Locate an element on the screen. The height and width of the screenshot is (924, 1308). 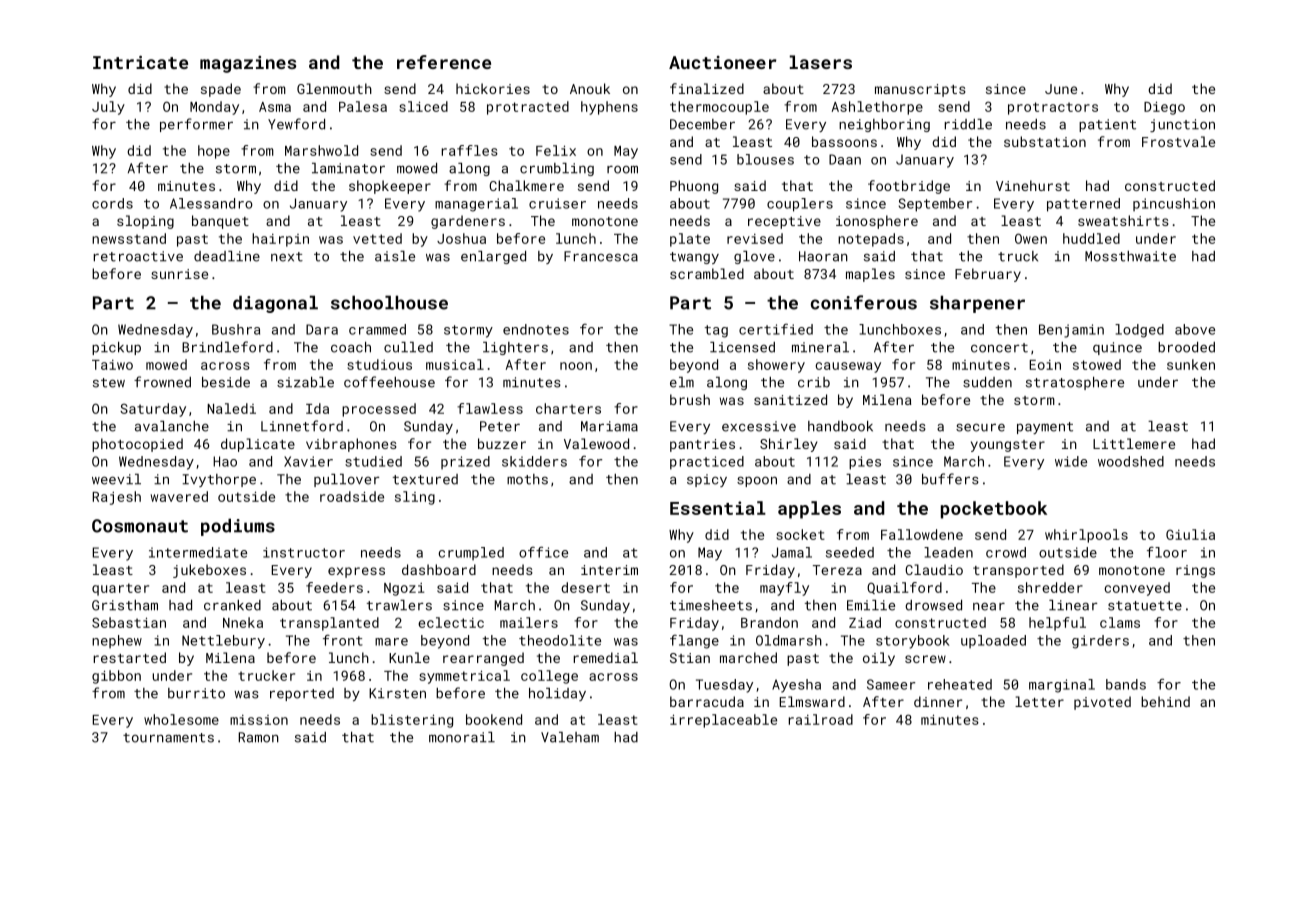
Mossthwaite is located at coordinates (1130, 256).
